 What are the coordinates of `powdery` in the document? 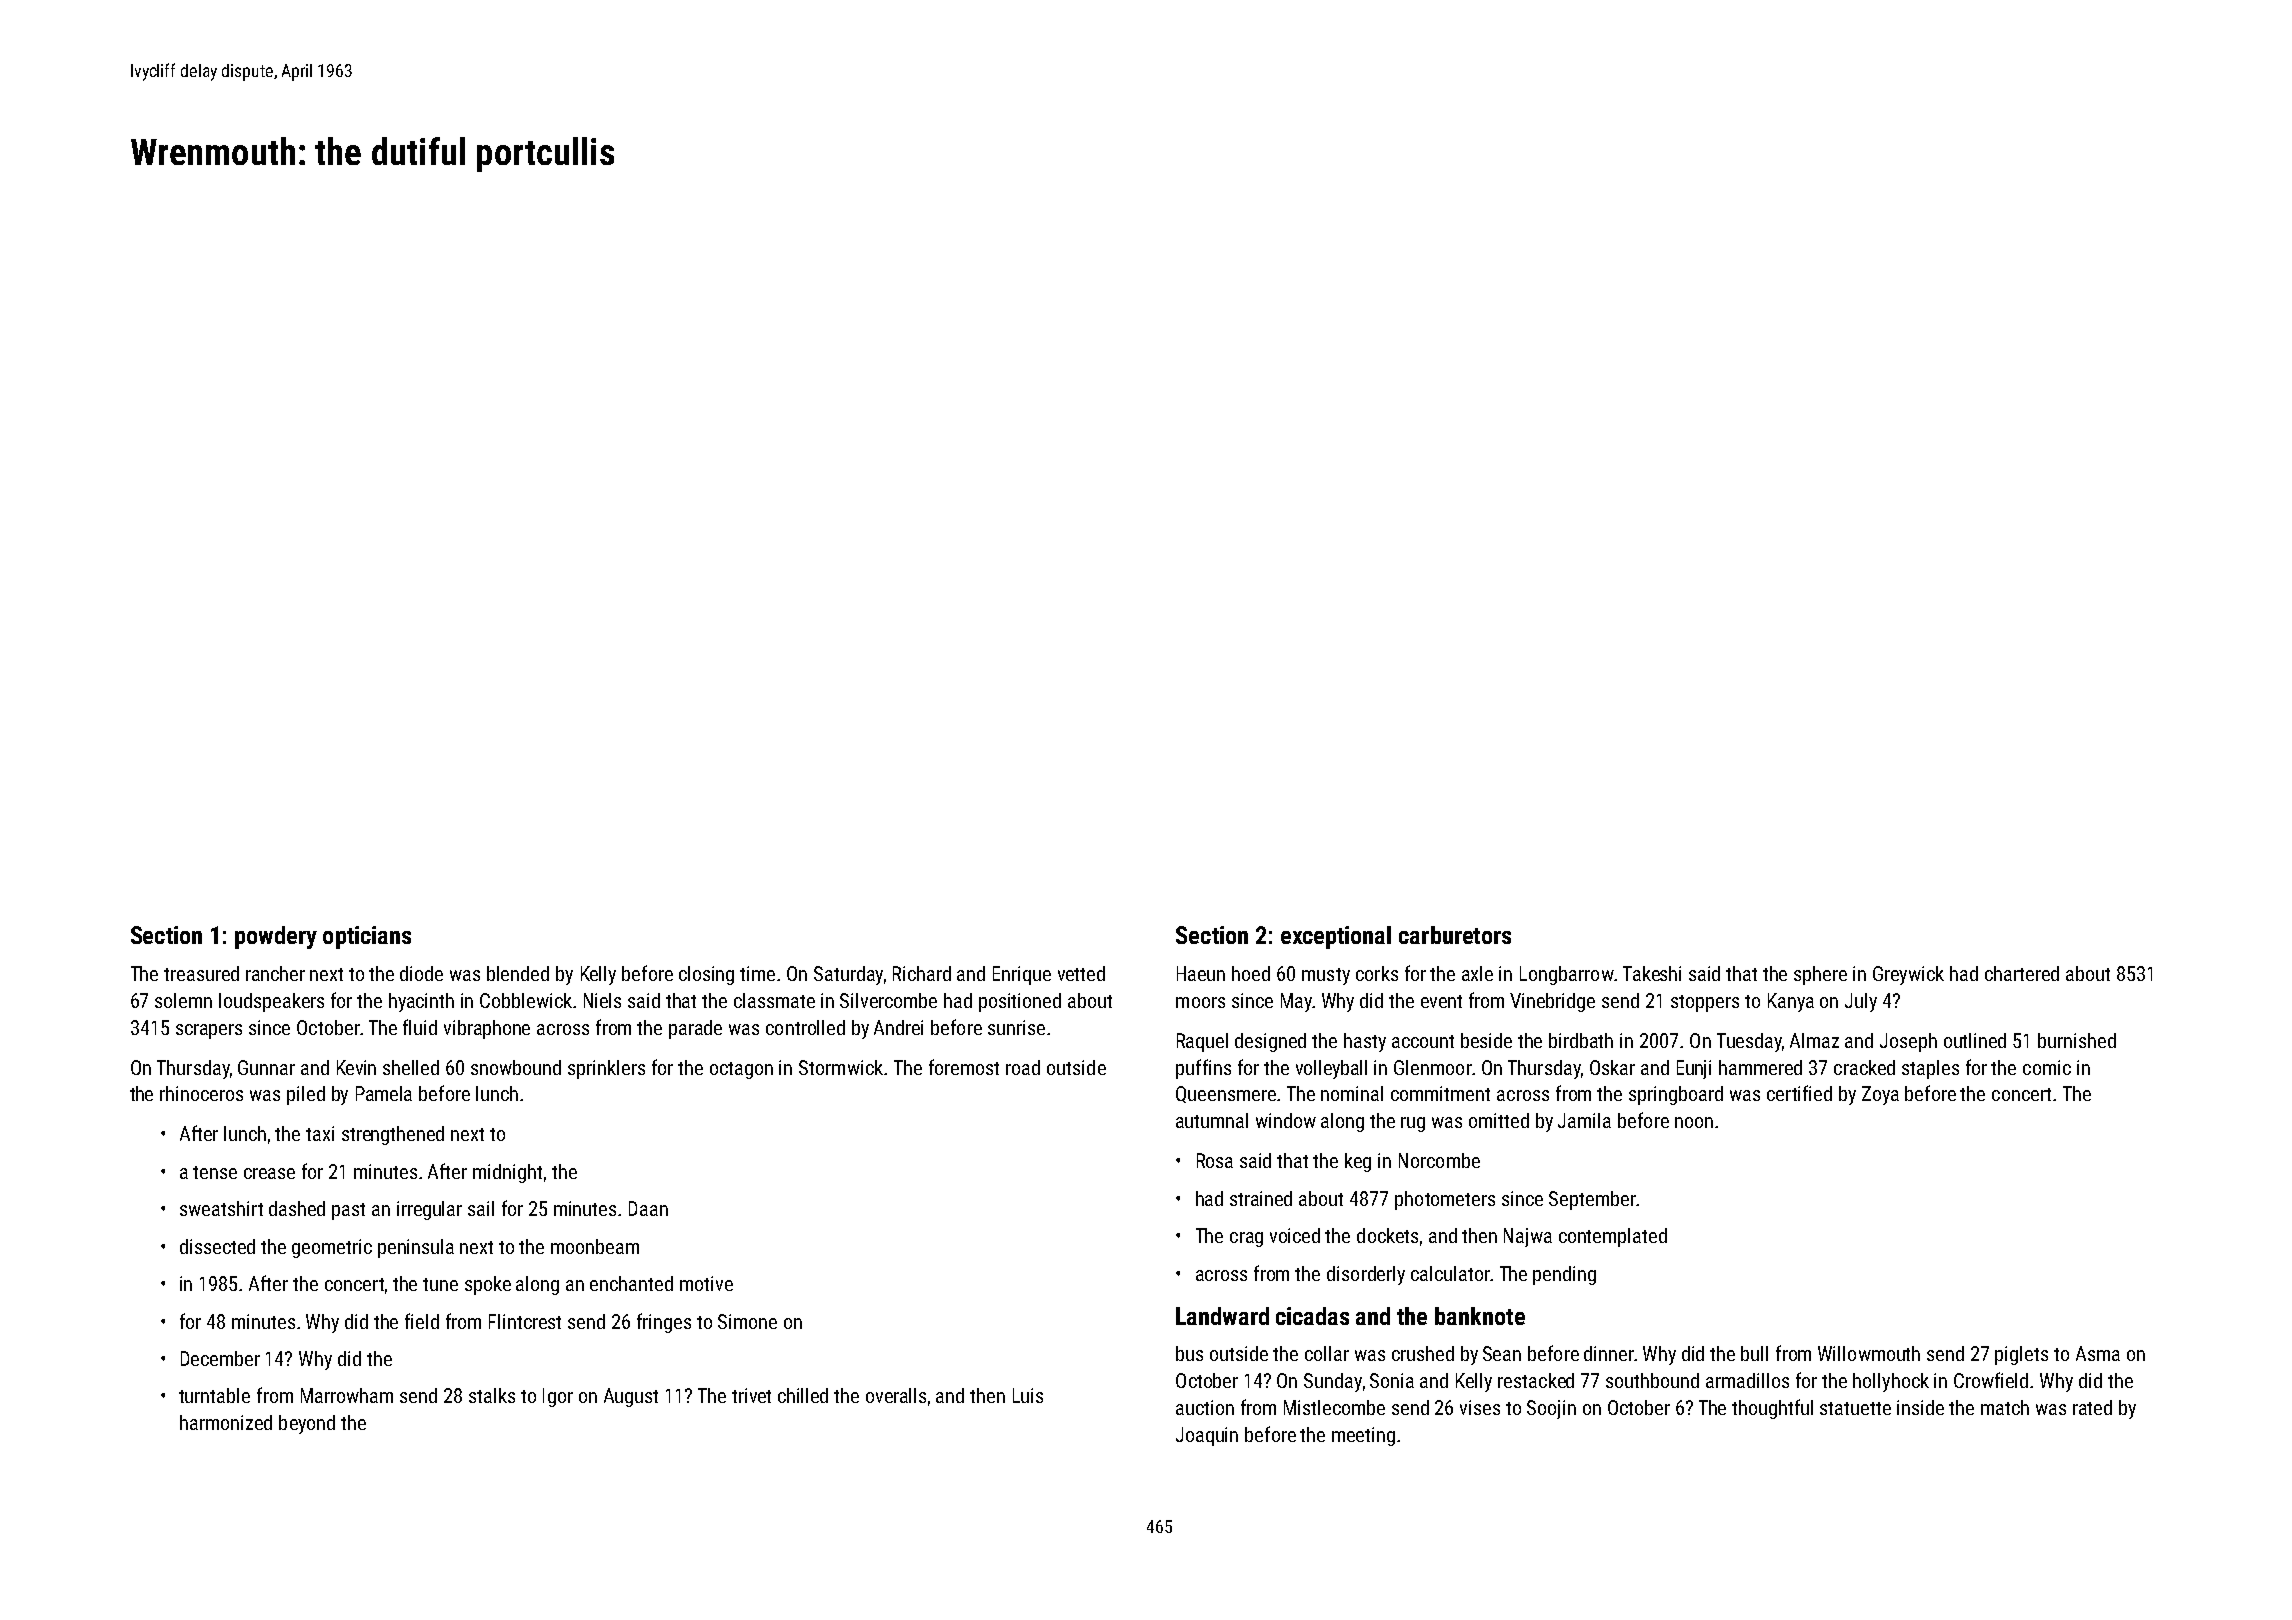 It's located at (276, 937).
